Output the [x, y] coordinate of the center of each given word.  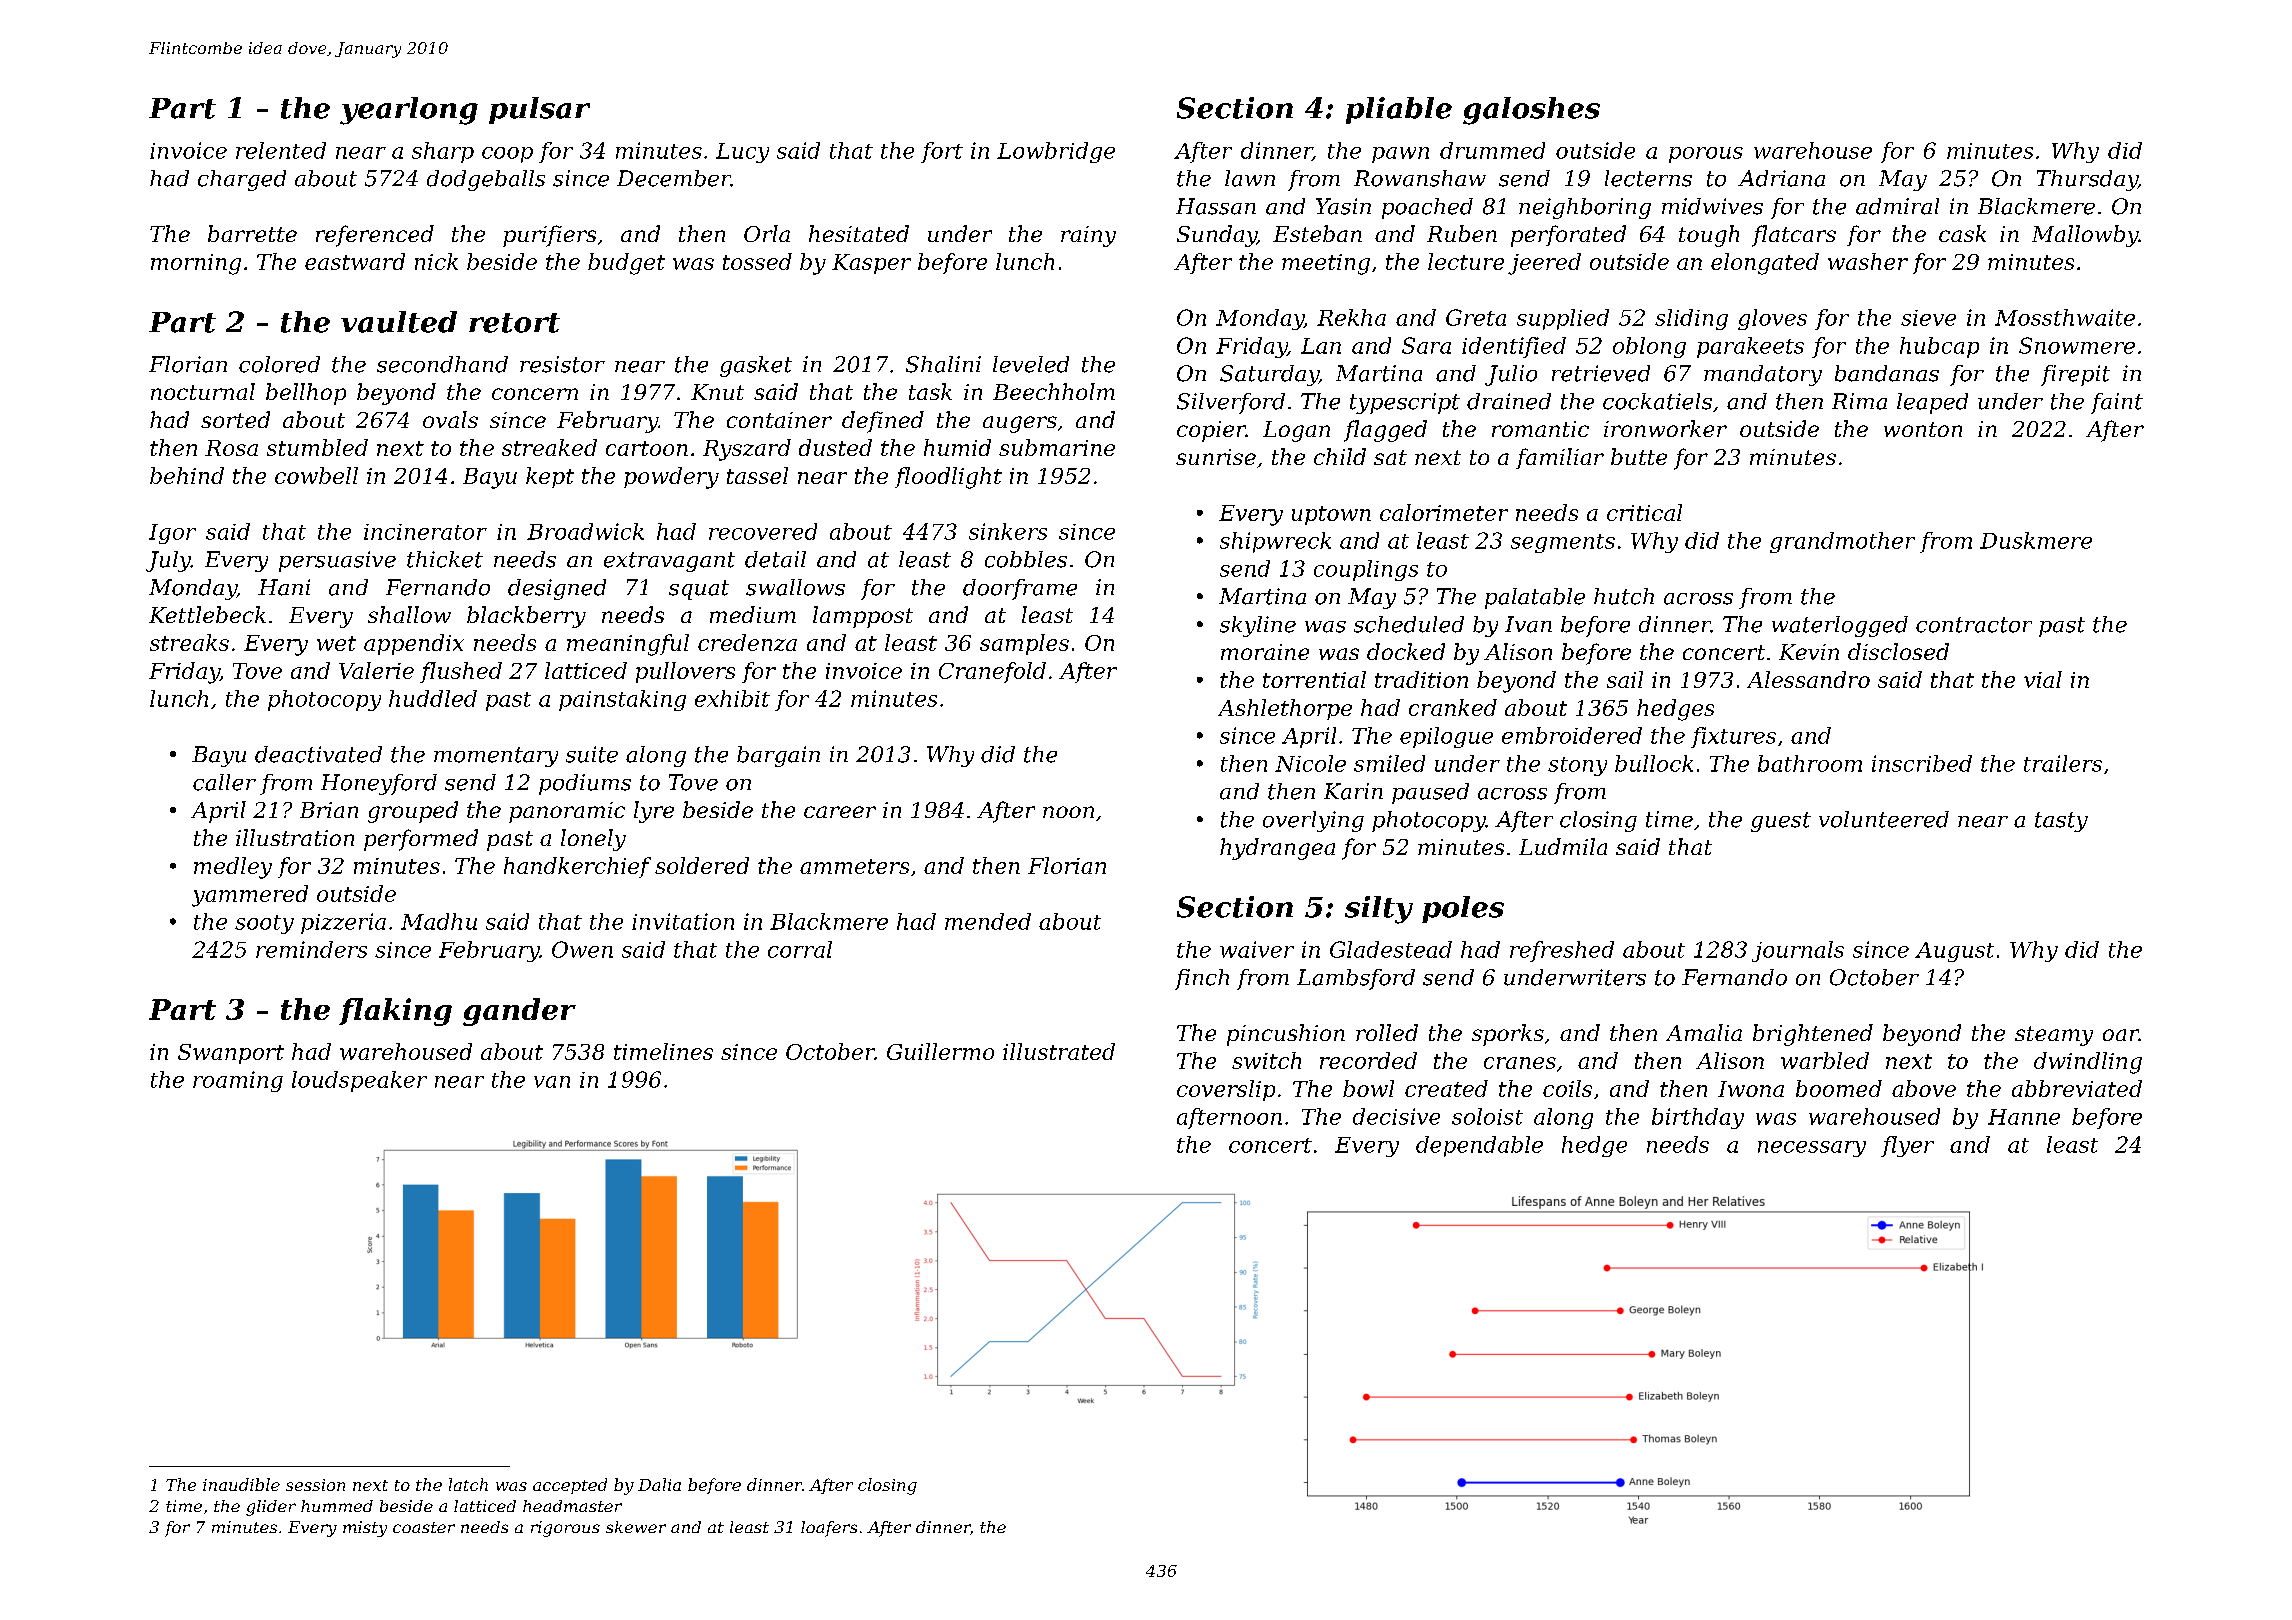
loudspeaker [359, 1081]
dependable [1479, 1146]
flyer [1907, 1146]
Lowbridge [1056, 152]
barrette [252, 233]
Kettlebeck [207, 614]
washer [1868, 261]
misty [365, 1529]
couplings [1366, 570]
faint [2117, 403]
